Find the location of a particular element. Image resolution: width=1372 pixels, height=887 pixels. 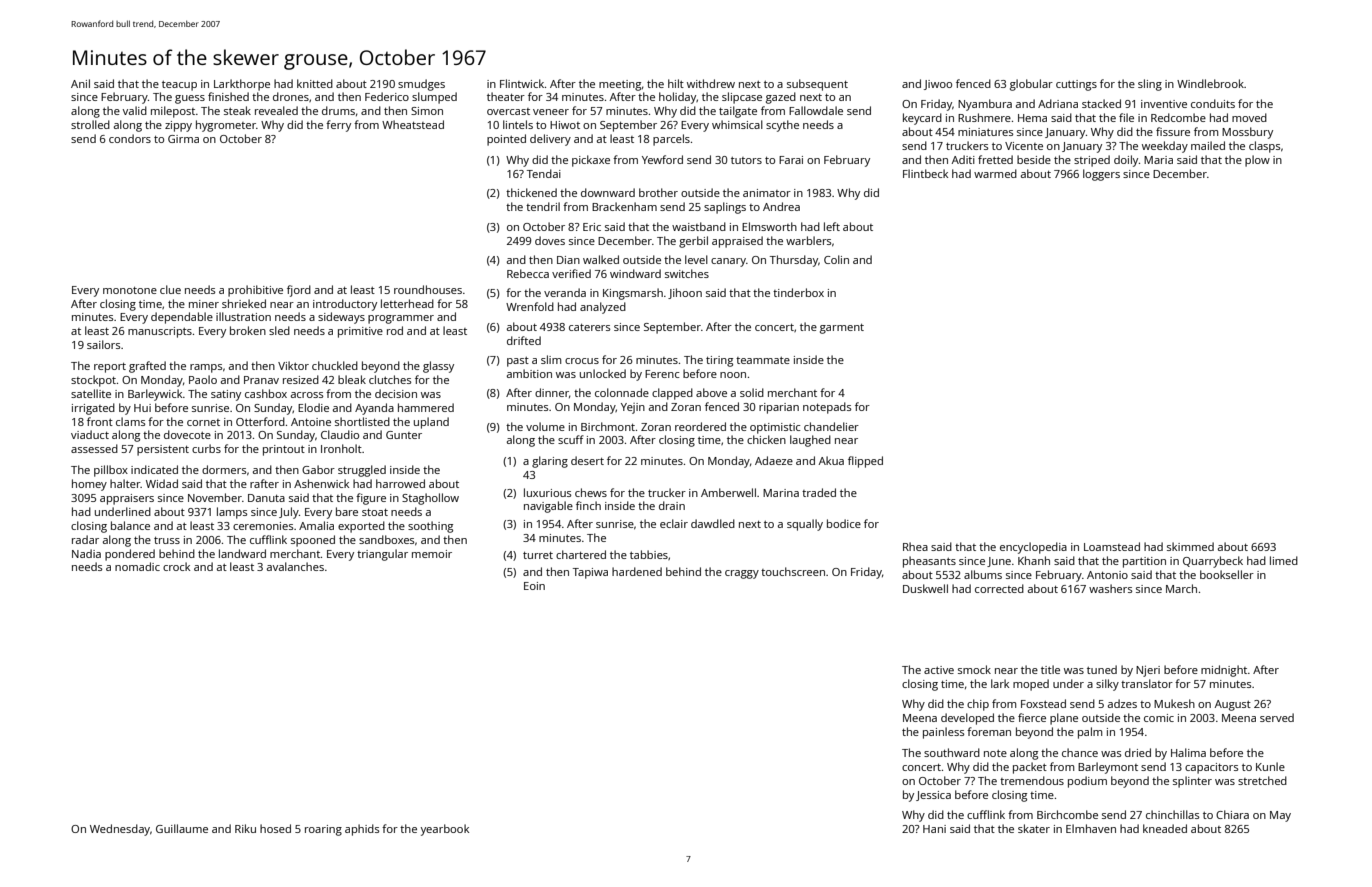

garment is located at coordinates (842, 329).
